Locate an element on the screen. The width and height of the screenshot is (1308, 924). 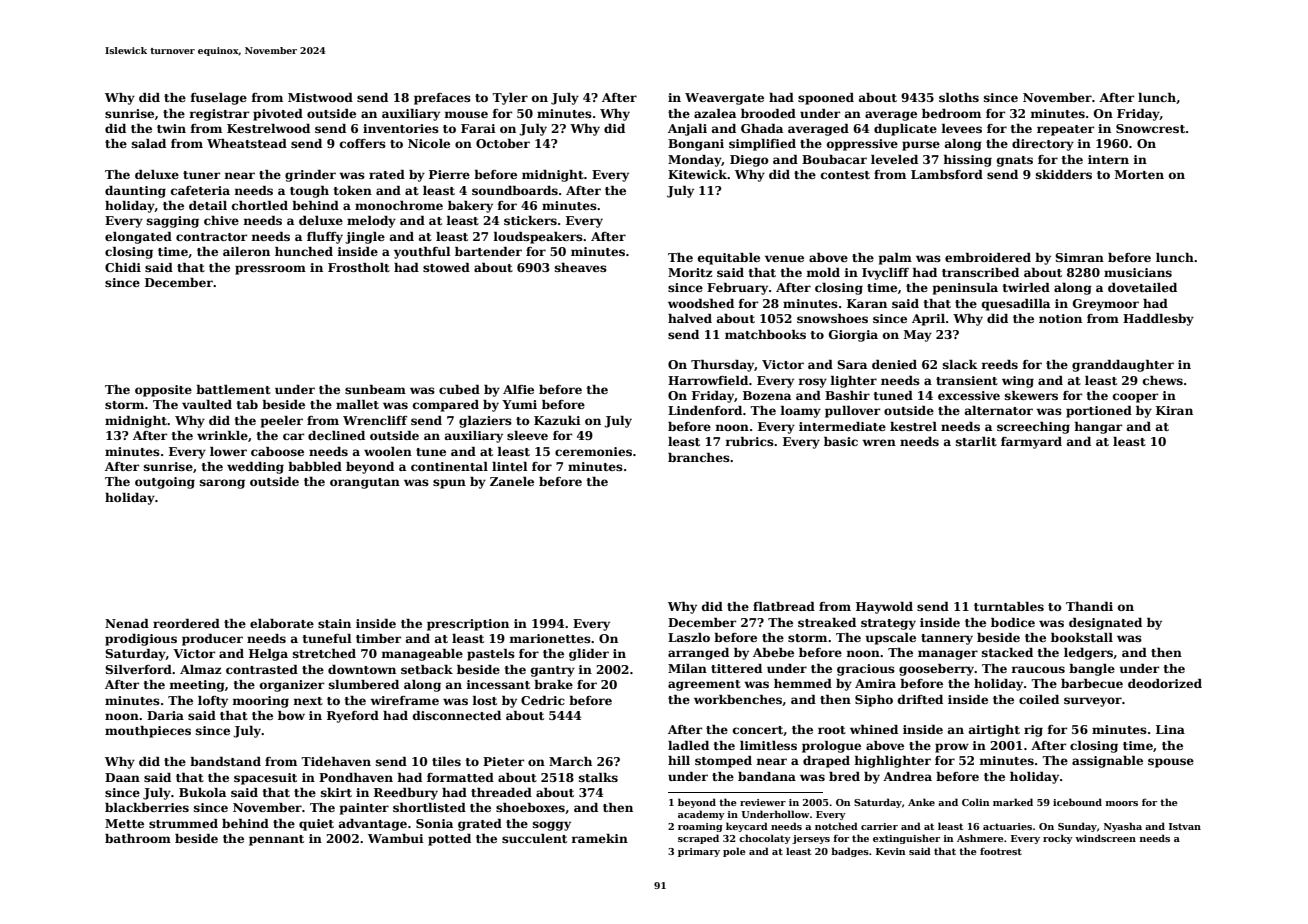
soundboards is located at coordinates (515, 190).
